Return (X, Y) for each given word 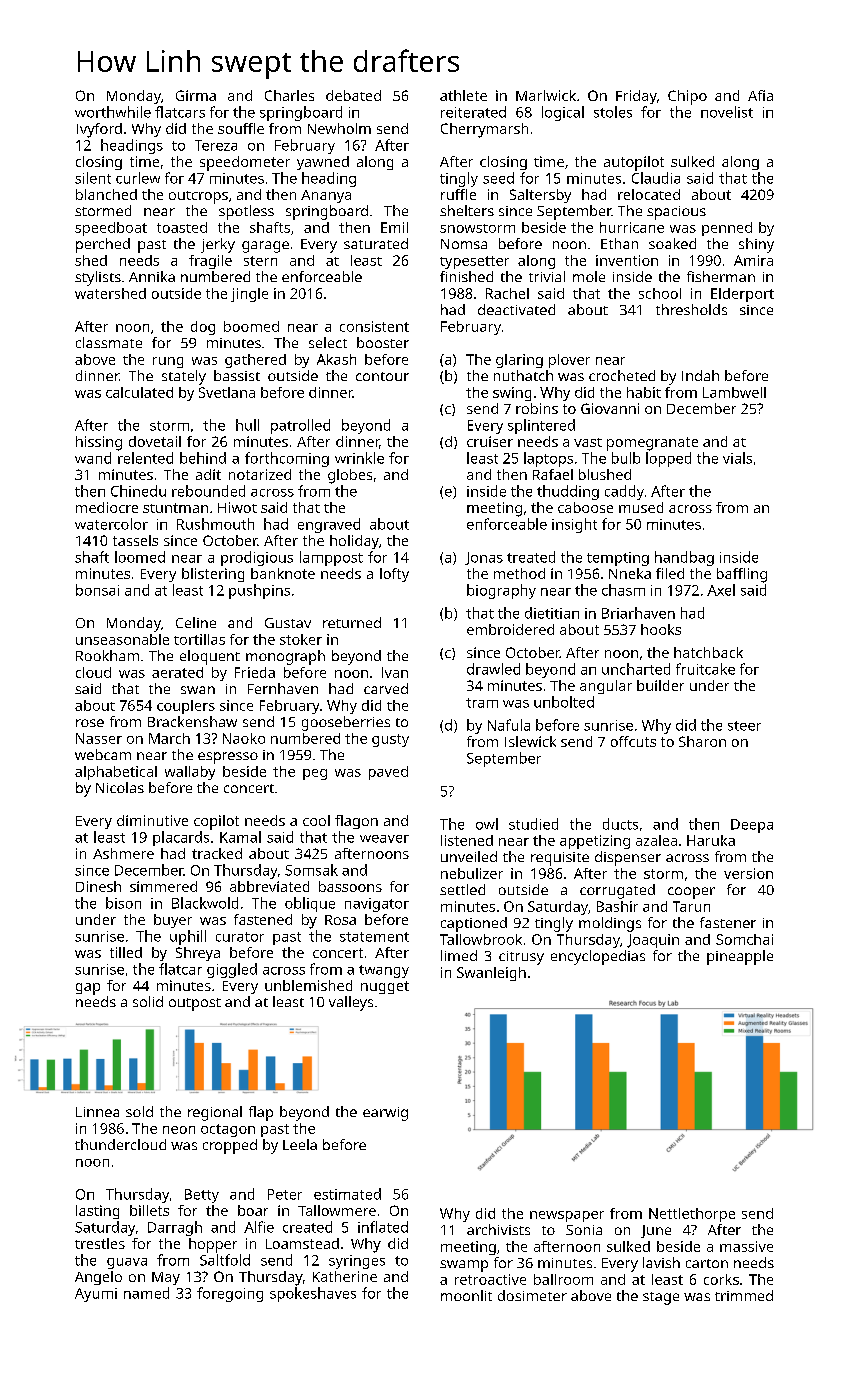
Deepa (752, 826)
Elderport (742, 295)
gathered (255, 361)
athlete (463, 95)
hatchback (708, 652)
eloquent (210, 657)
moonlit (466, 1295)
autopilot (634, 163)
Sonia (584, 1230)
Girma (196, 95)
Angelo (98, 1278)
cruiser (490, 441)
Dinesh (98, 886)
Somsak (311, 870)
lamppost (331, 558)
